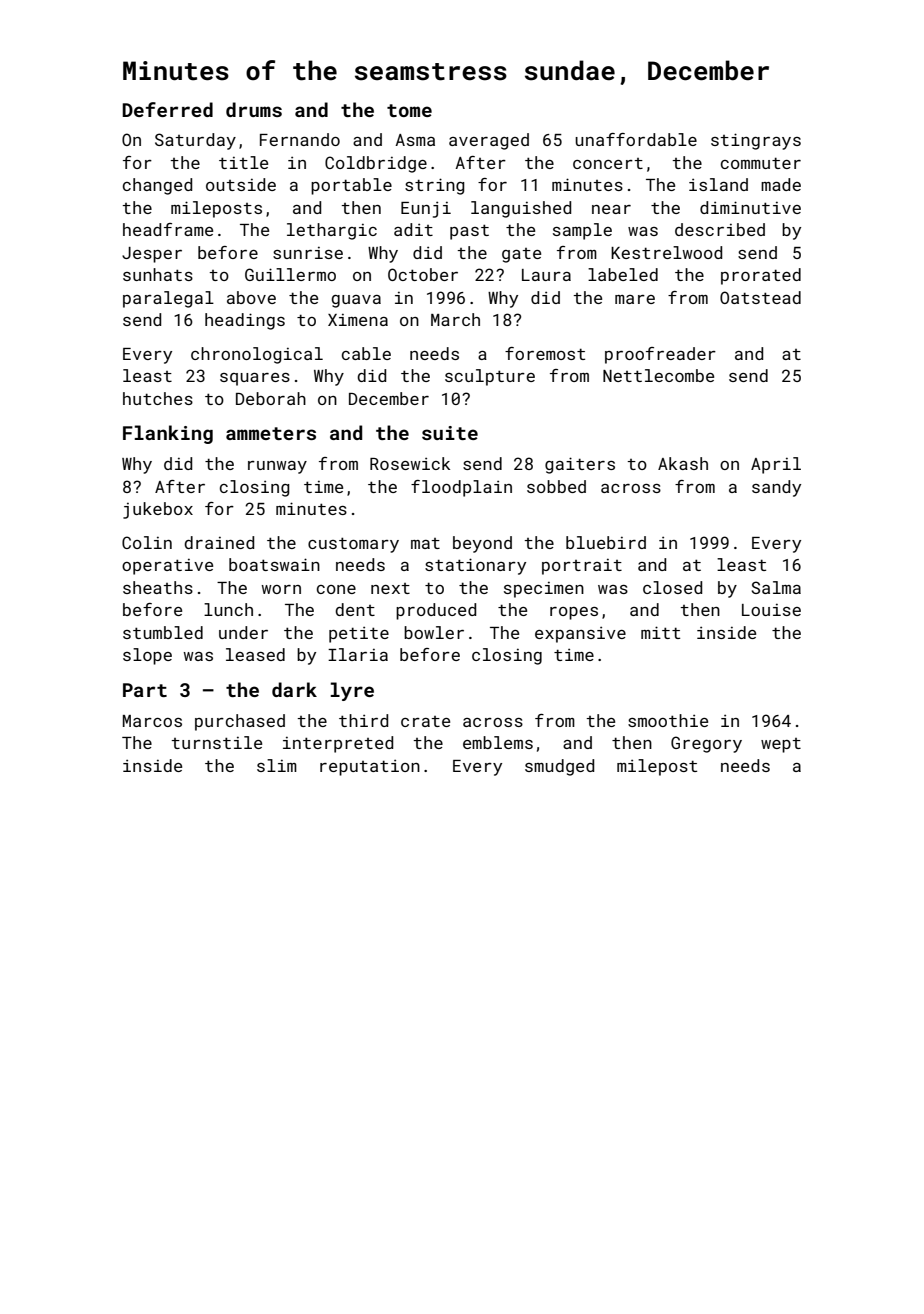 Image resolution: width=924 pixels, height=1314 pixels. Describe the element at coordinates (157, 186) in the document. I see `changed` at that location.
